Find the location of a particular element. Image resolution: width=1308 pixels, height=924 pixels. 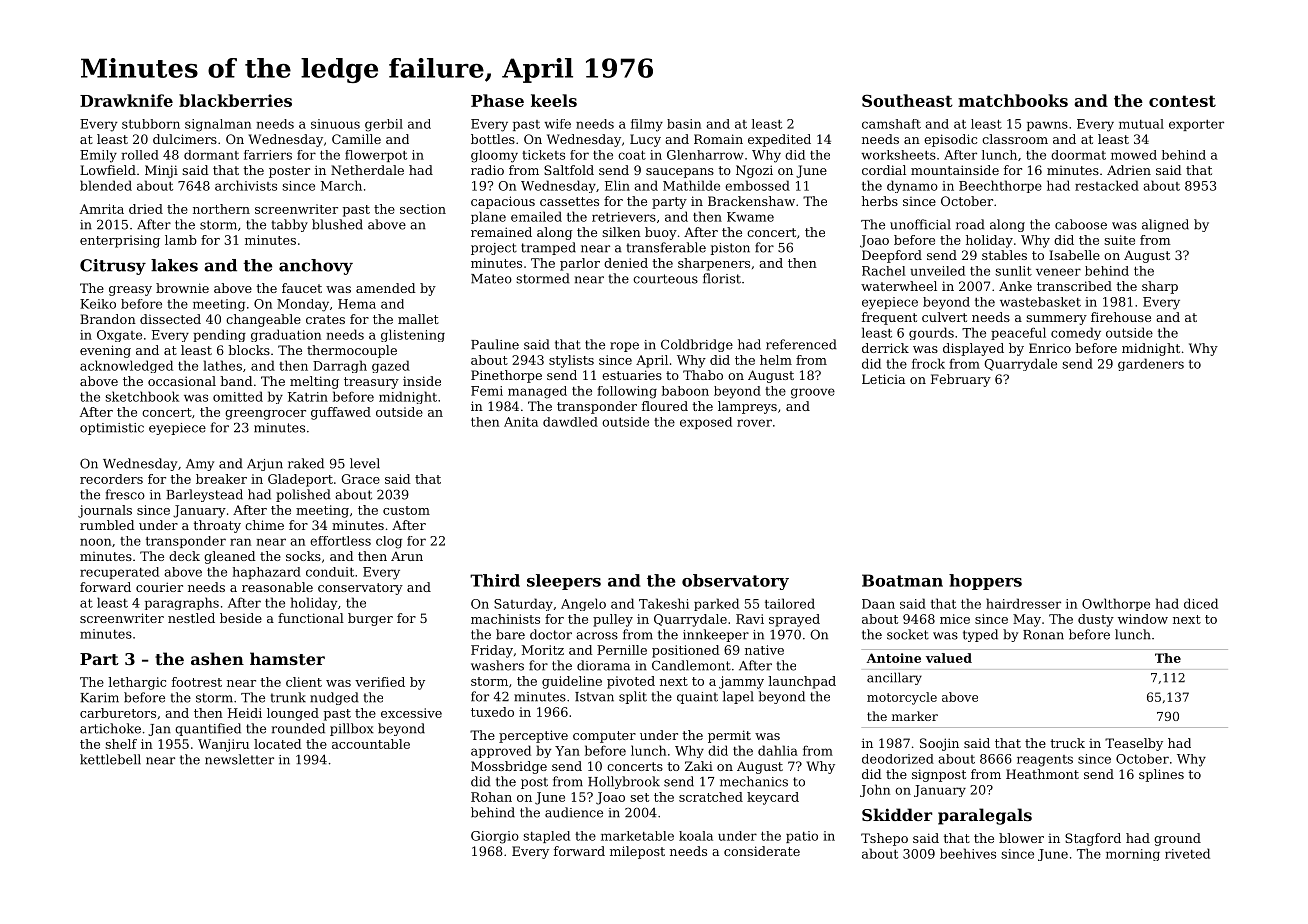

northern is located at coordinates (221, 209).
